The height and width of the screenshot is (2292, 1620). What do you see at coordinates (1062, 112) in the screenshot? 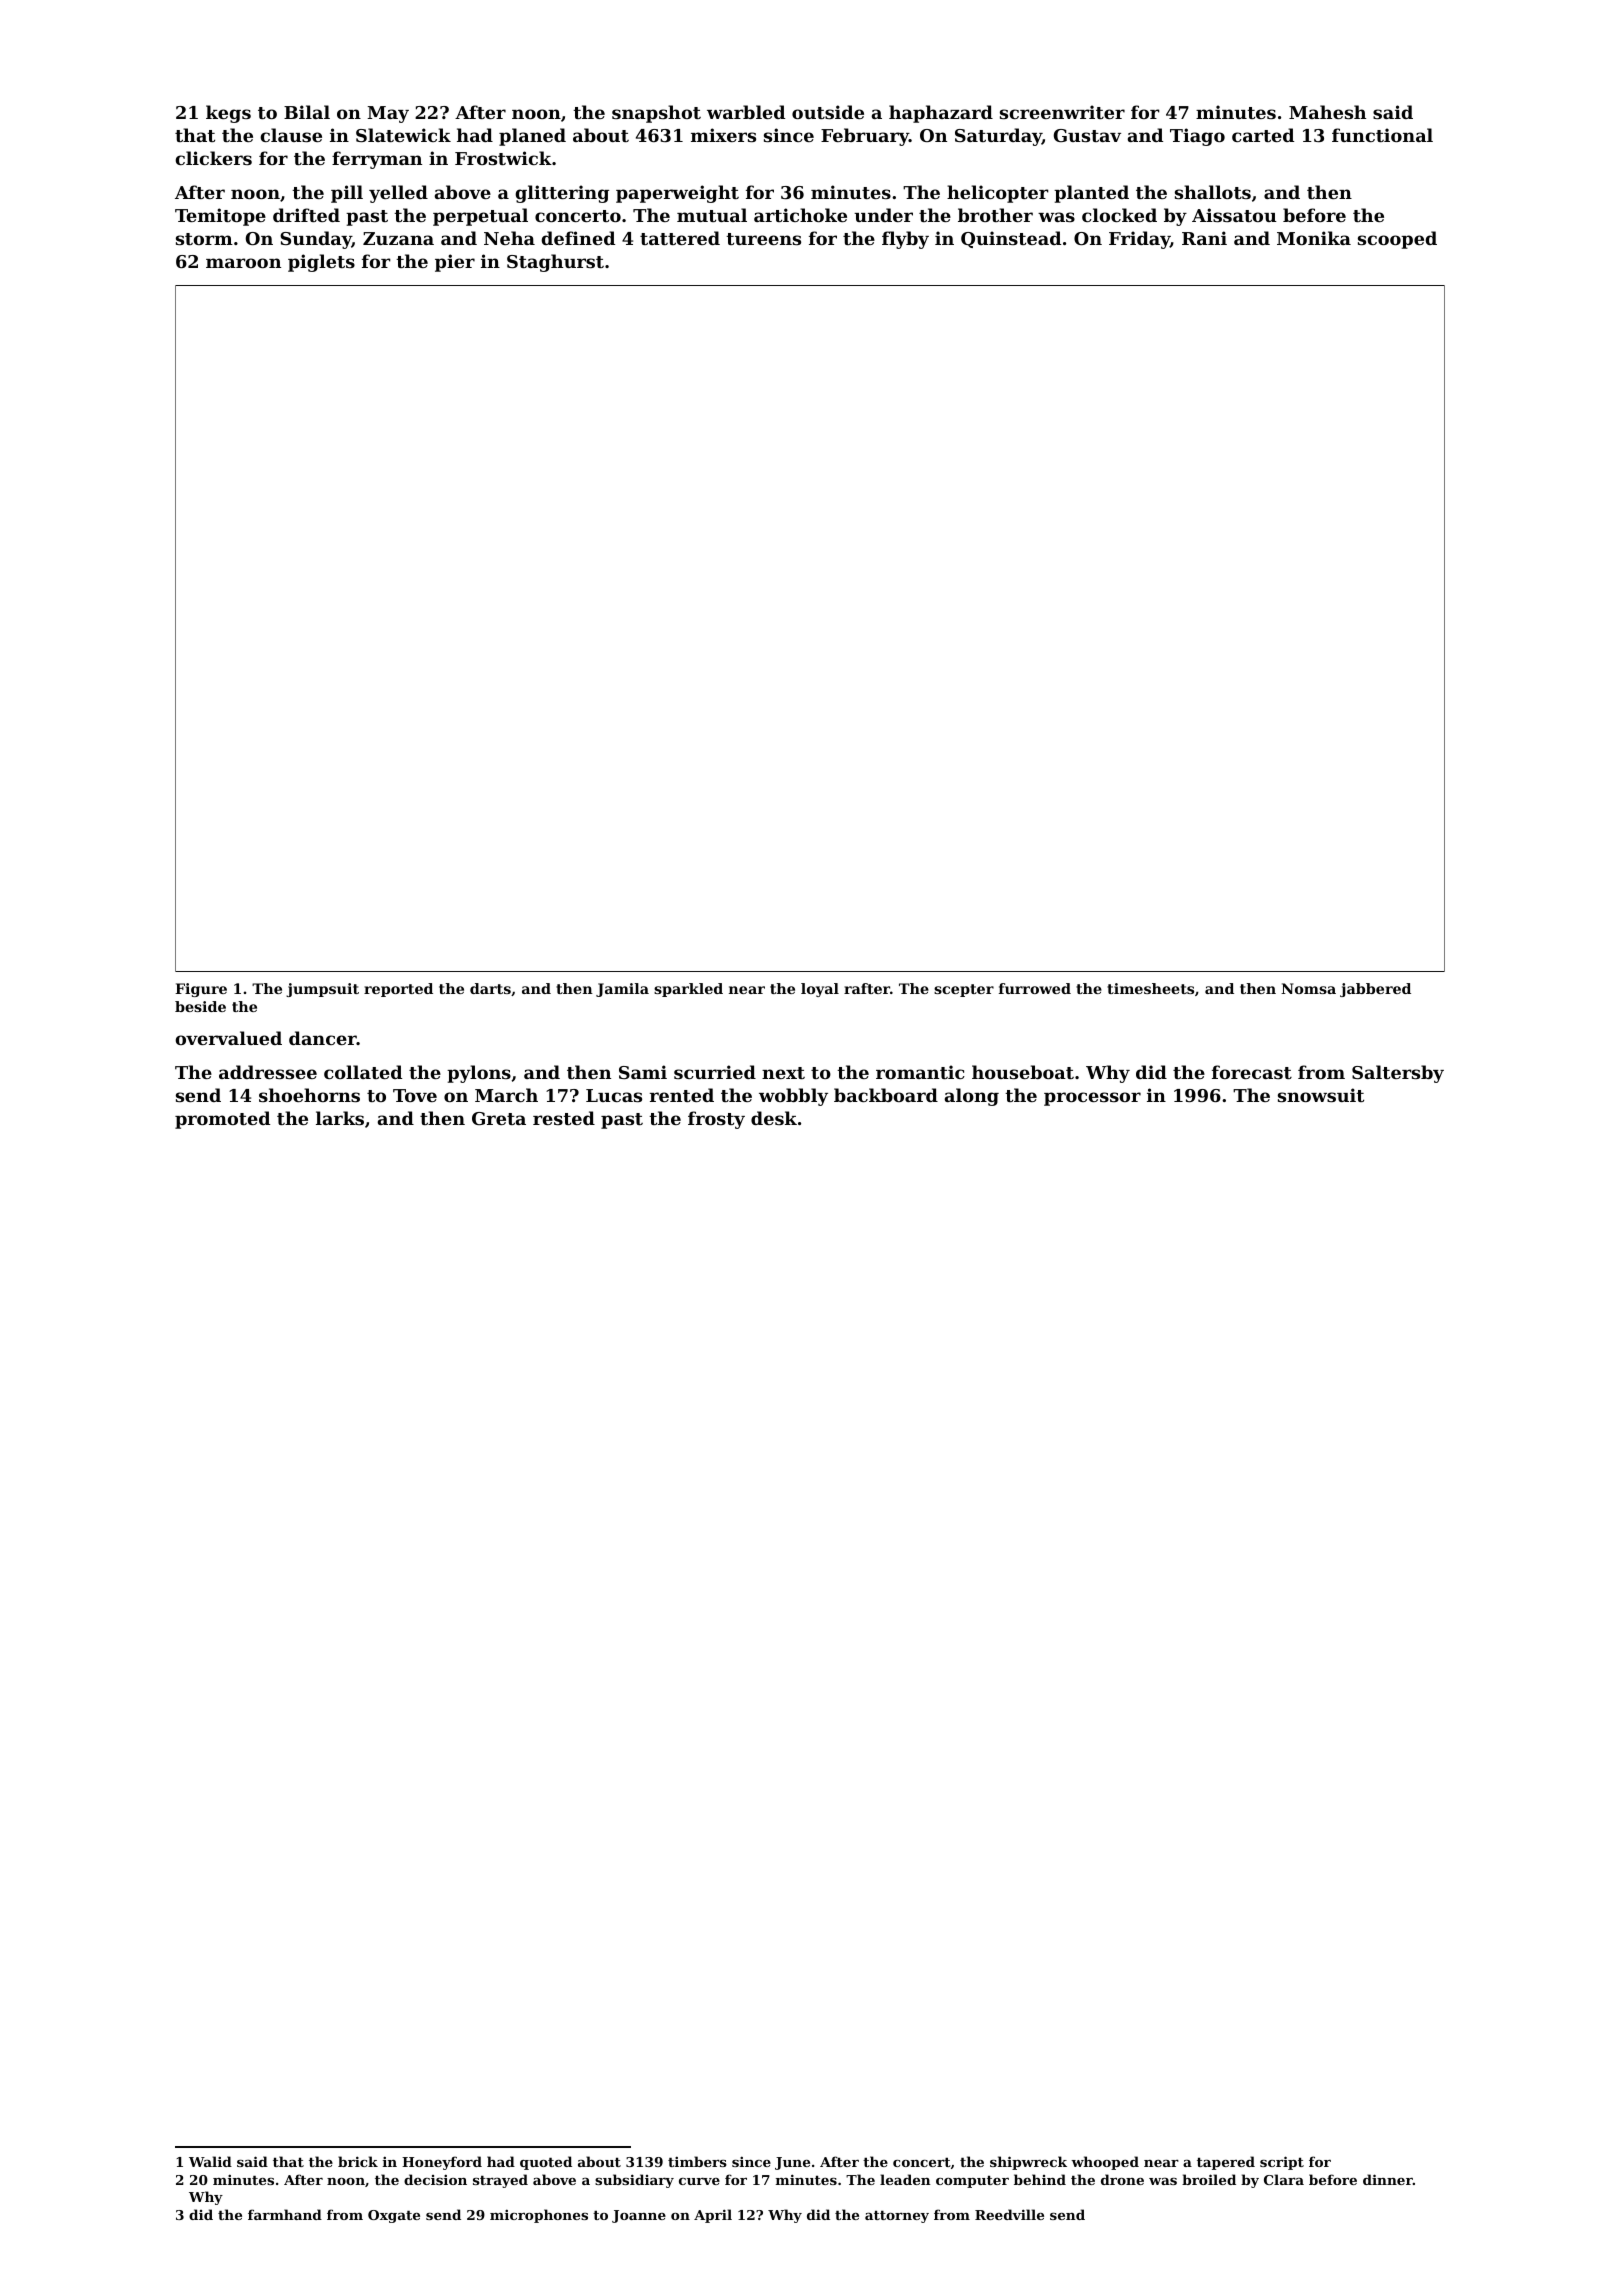
I see `screenwriter` at bounding box center [1062, 112].
